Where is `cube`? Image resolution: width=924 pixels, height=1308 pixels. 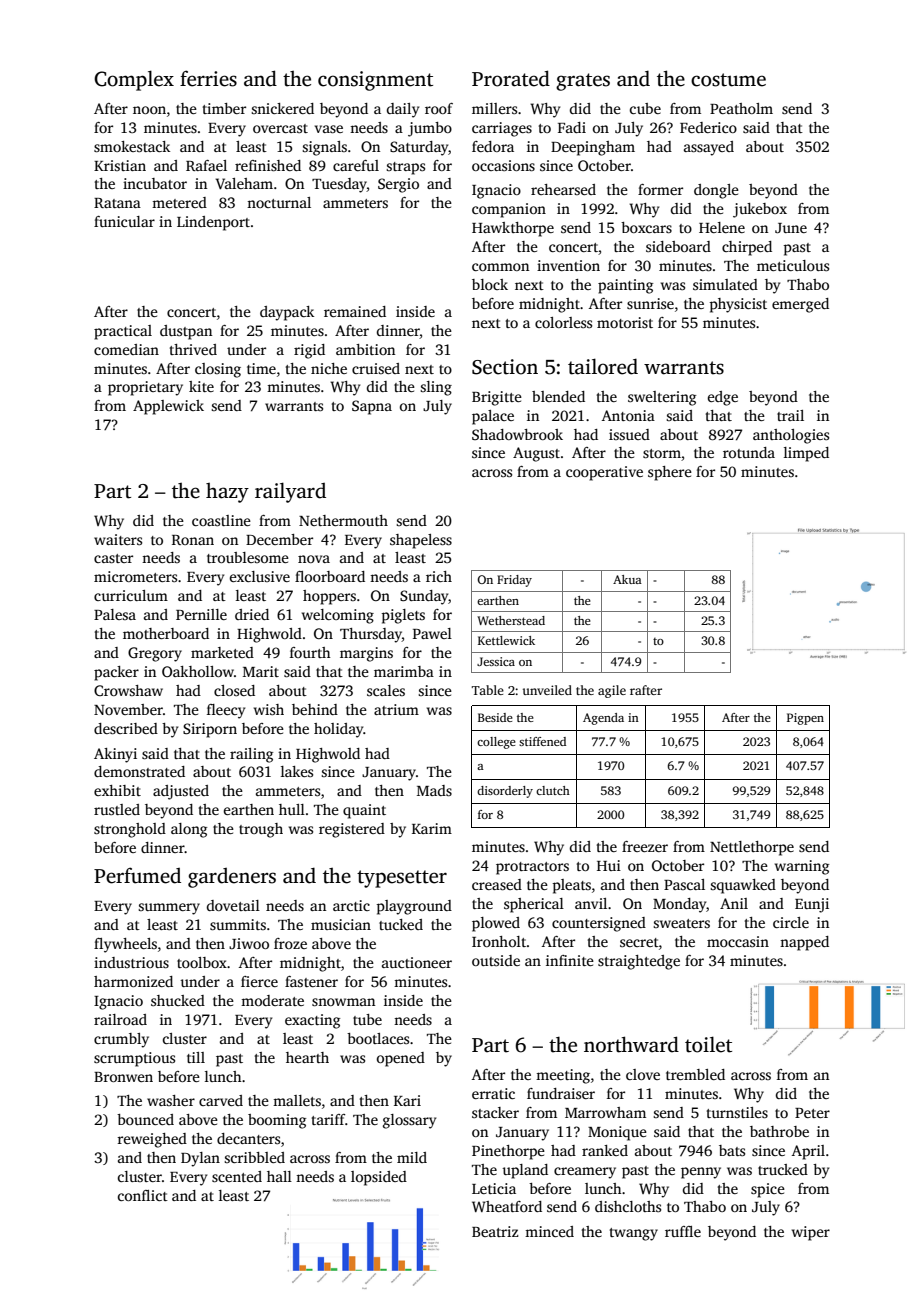 cube is located at coordinates (645, 108).
